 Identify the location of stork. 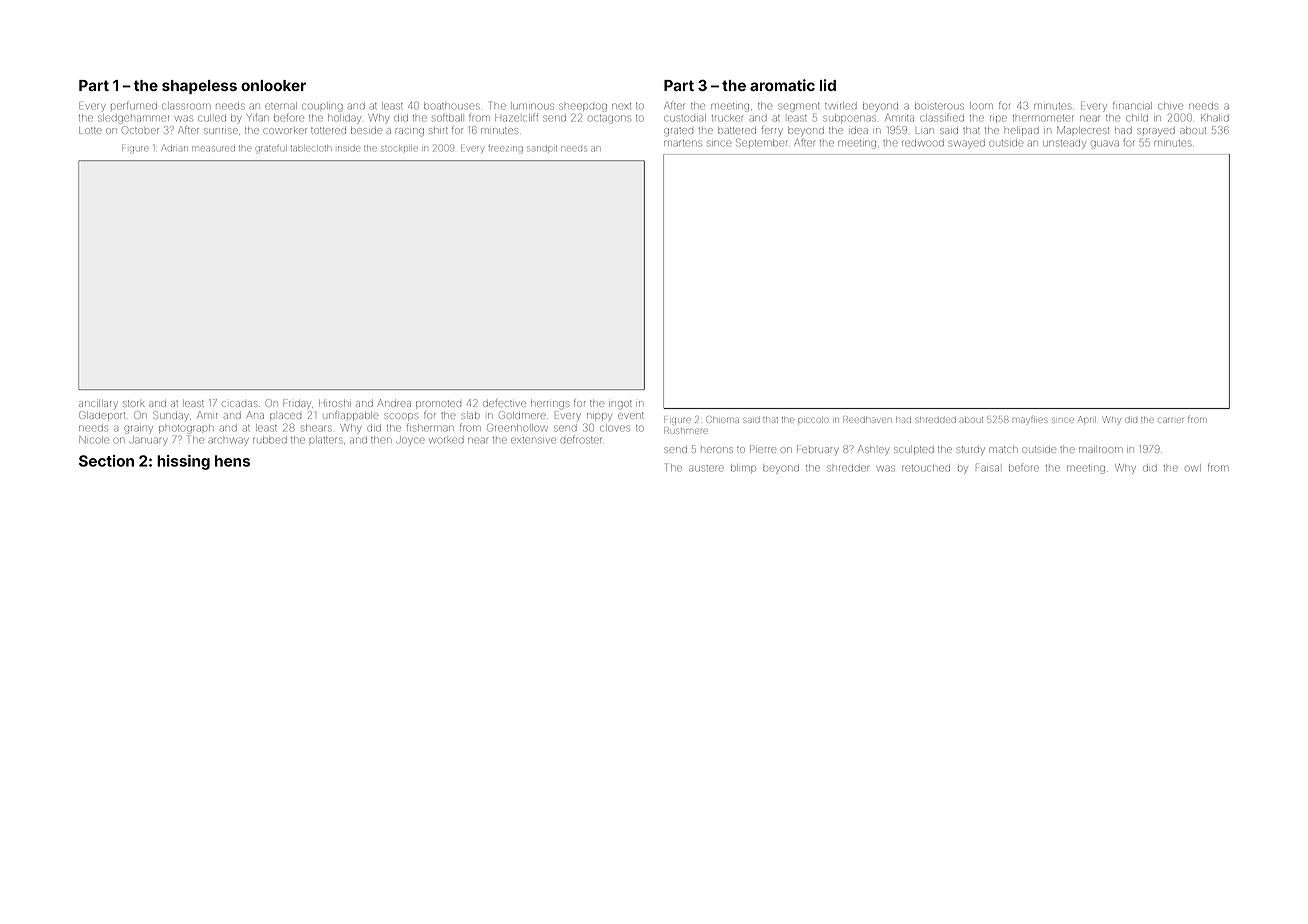
(133, 403).
